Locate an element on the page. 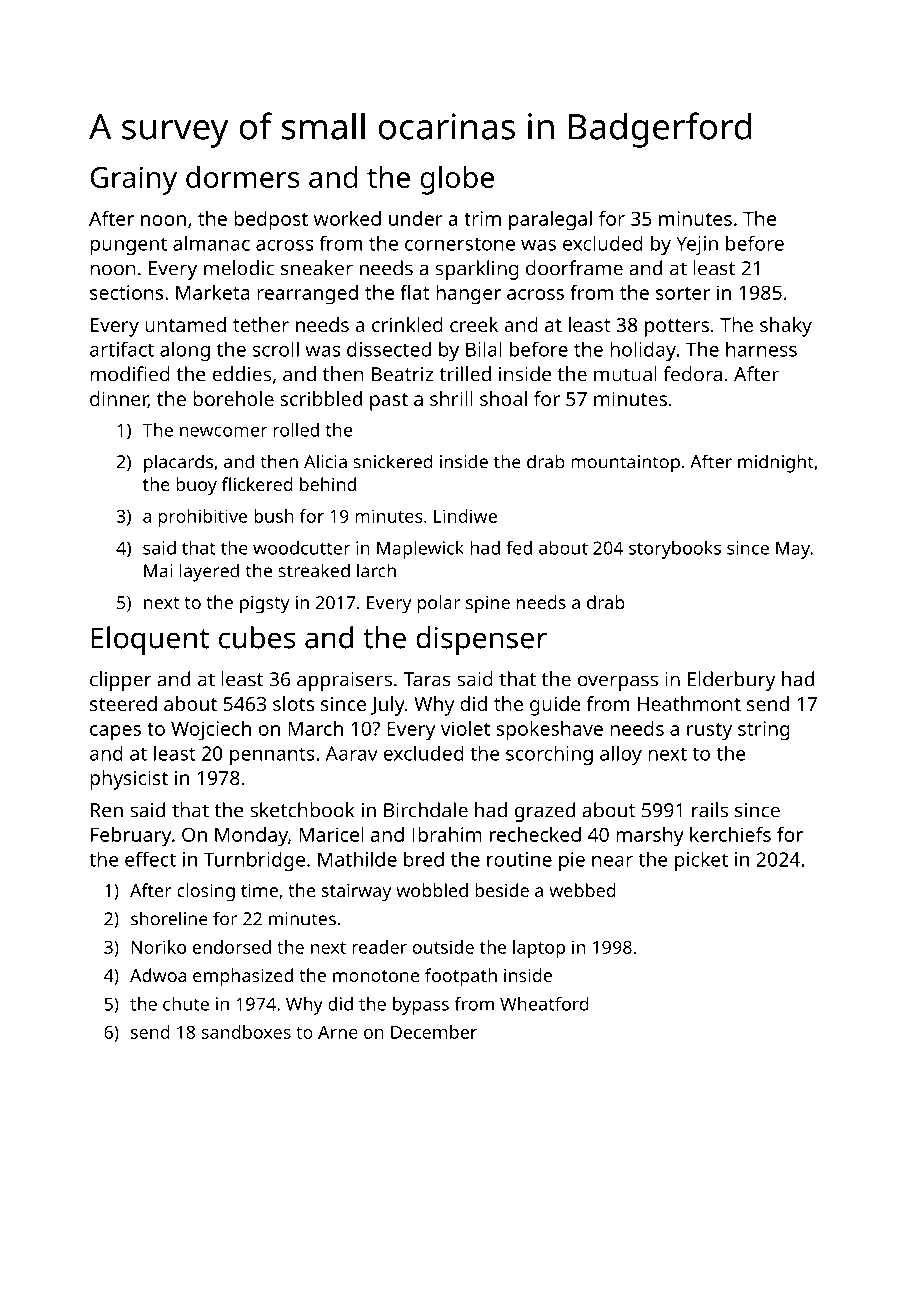  behind is located at coordinates (328, 484).
